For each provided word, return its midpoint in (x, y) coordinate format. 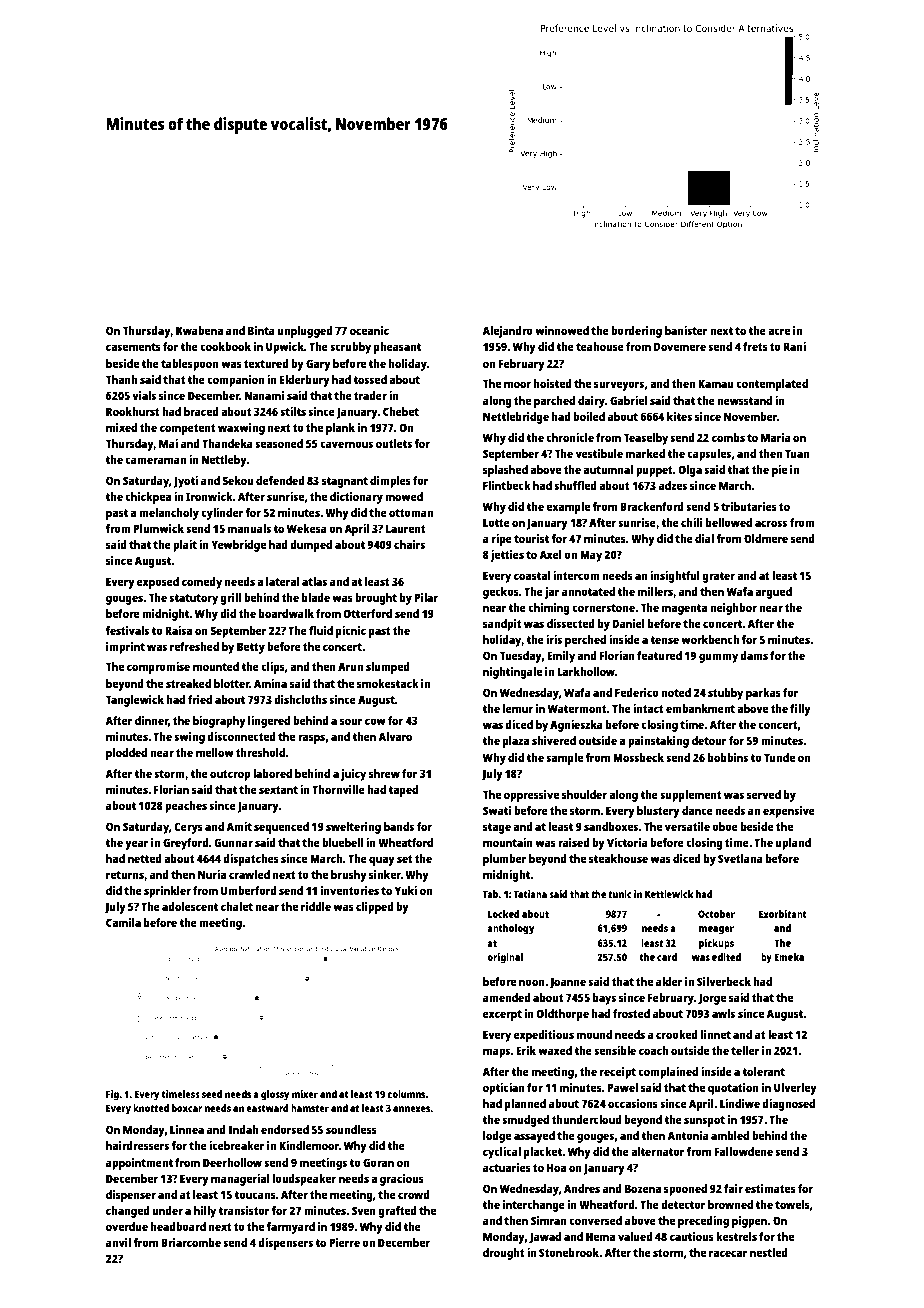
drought (504, 1254)
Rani (795, 346)
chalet (237, 906)
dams (754, 655)
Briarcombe (191, 1242)
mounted (216, 666)
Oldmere (766, 538)
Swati (497, 810)
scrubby (350, 348)
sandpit (502, 625)
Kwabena (199, 330)
